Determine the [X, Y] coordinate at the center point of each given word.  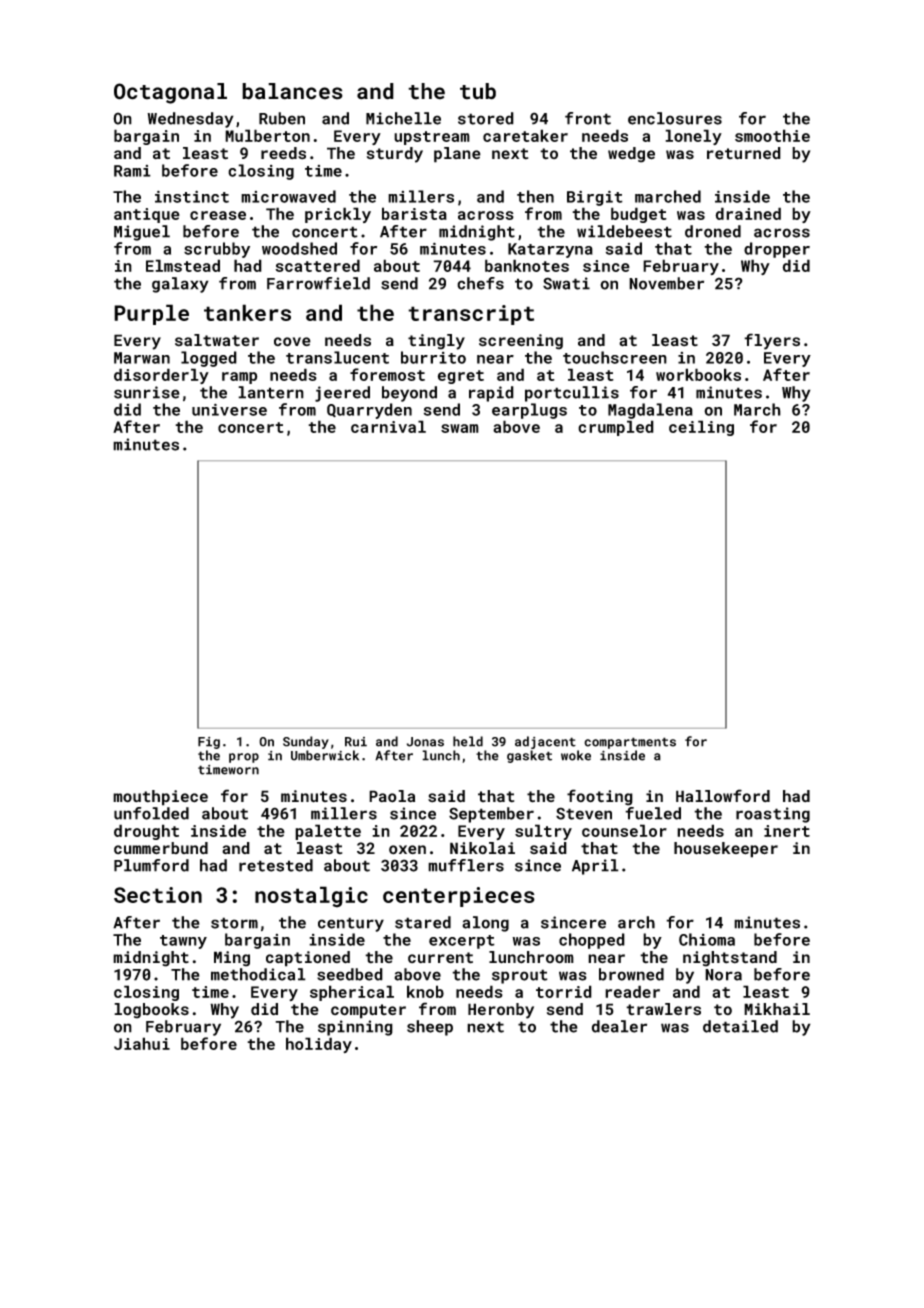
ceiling [701, 428]
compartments [630, 743]
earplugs [529, 411]
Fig [209, 743]
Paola [392, 796]
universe [229, 409]
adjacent [545, 742]
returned [744, 153]
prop [244, 758]
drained [748, 213]
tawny [183, 942]
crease [218, 215]
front [588, 118]
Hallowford [723, 796]
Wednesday [190, 120]
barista [414, 213]
